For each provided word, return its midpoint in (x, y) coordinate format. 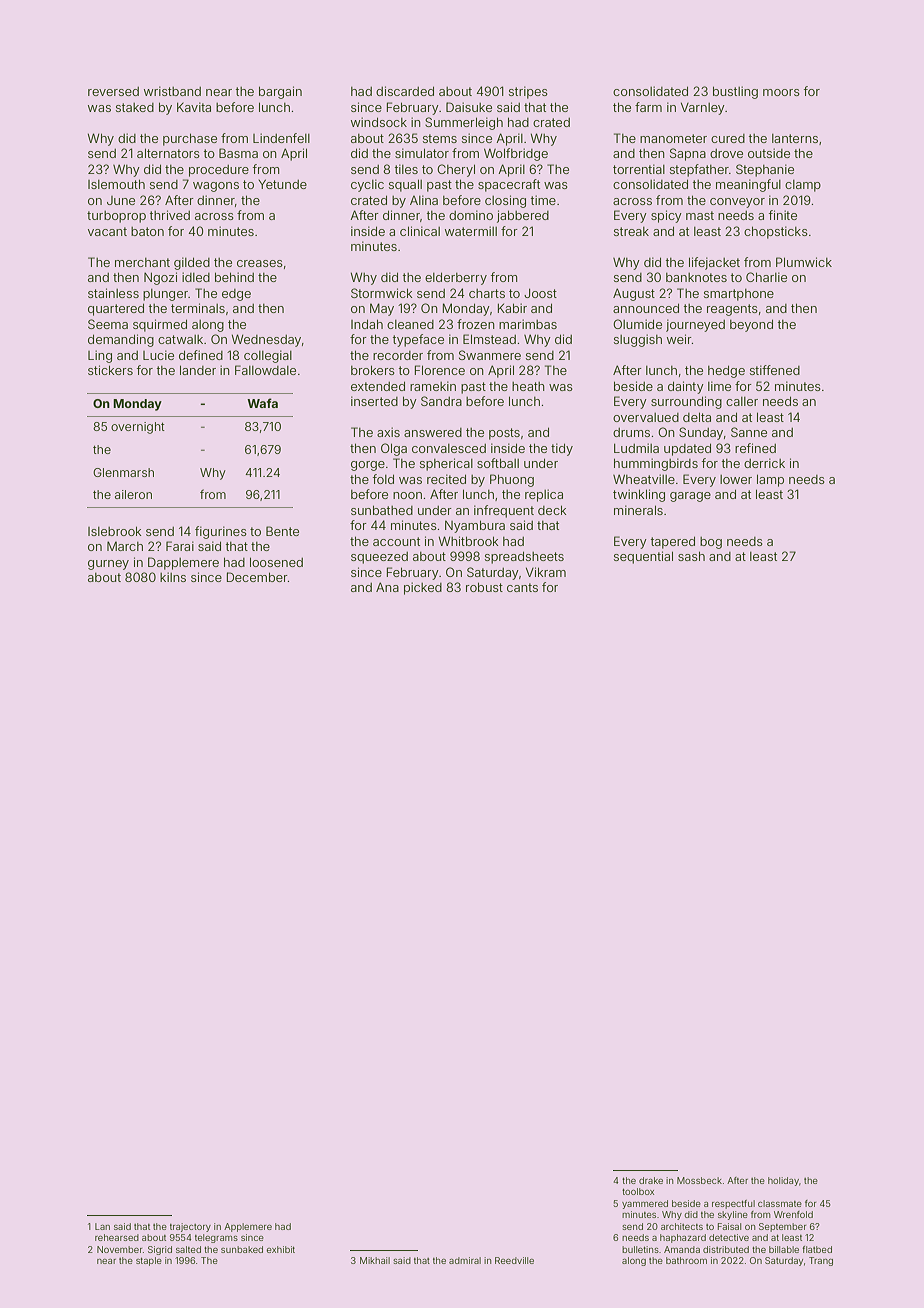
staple (149, 1261)
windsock (379, 122)
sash (691, 556)
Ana (387, 587)
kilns (173, 577)
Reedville (514, 1260)
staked (135, 107)
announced (646, 308)
